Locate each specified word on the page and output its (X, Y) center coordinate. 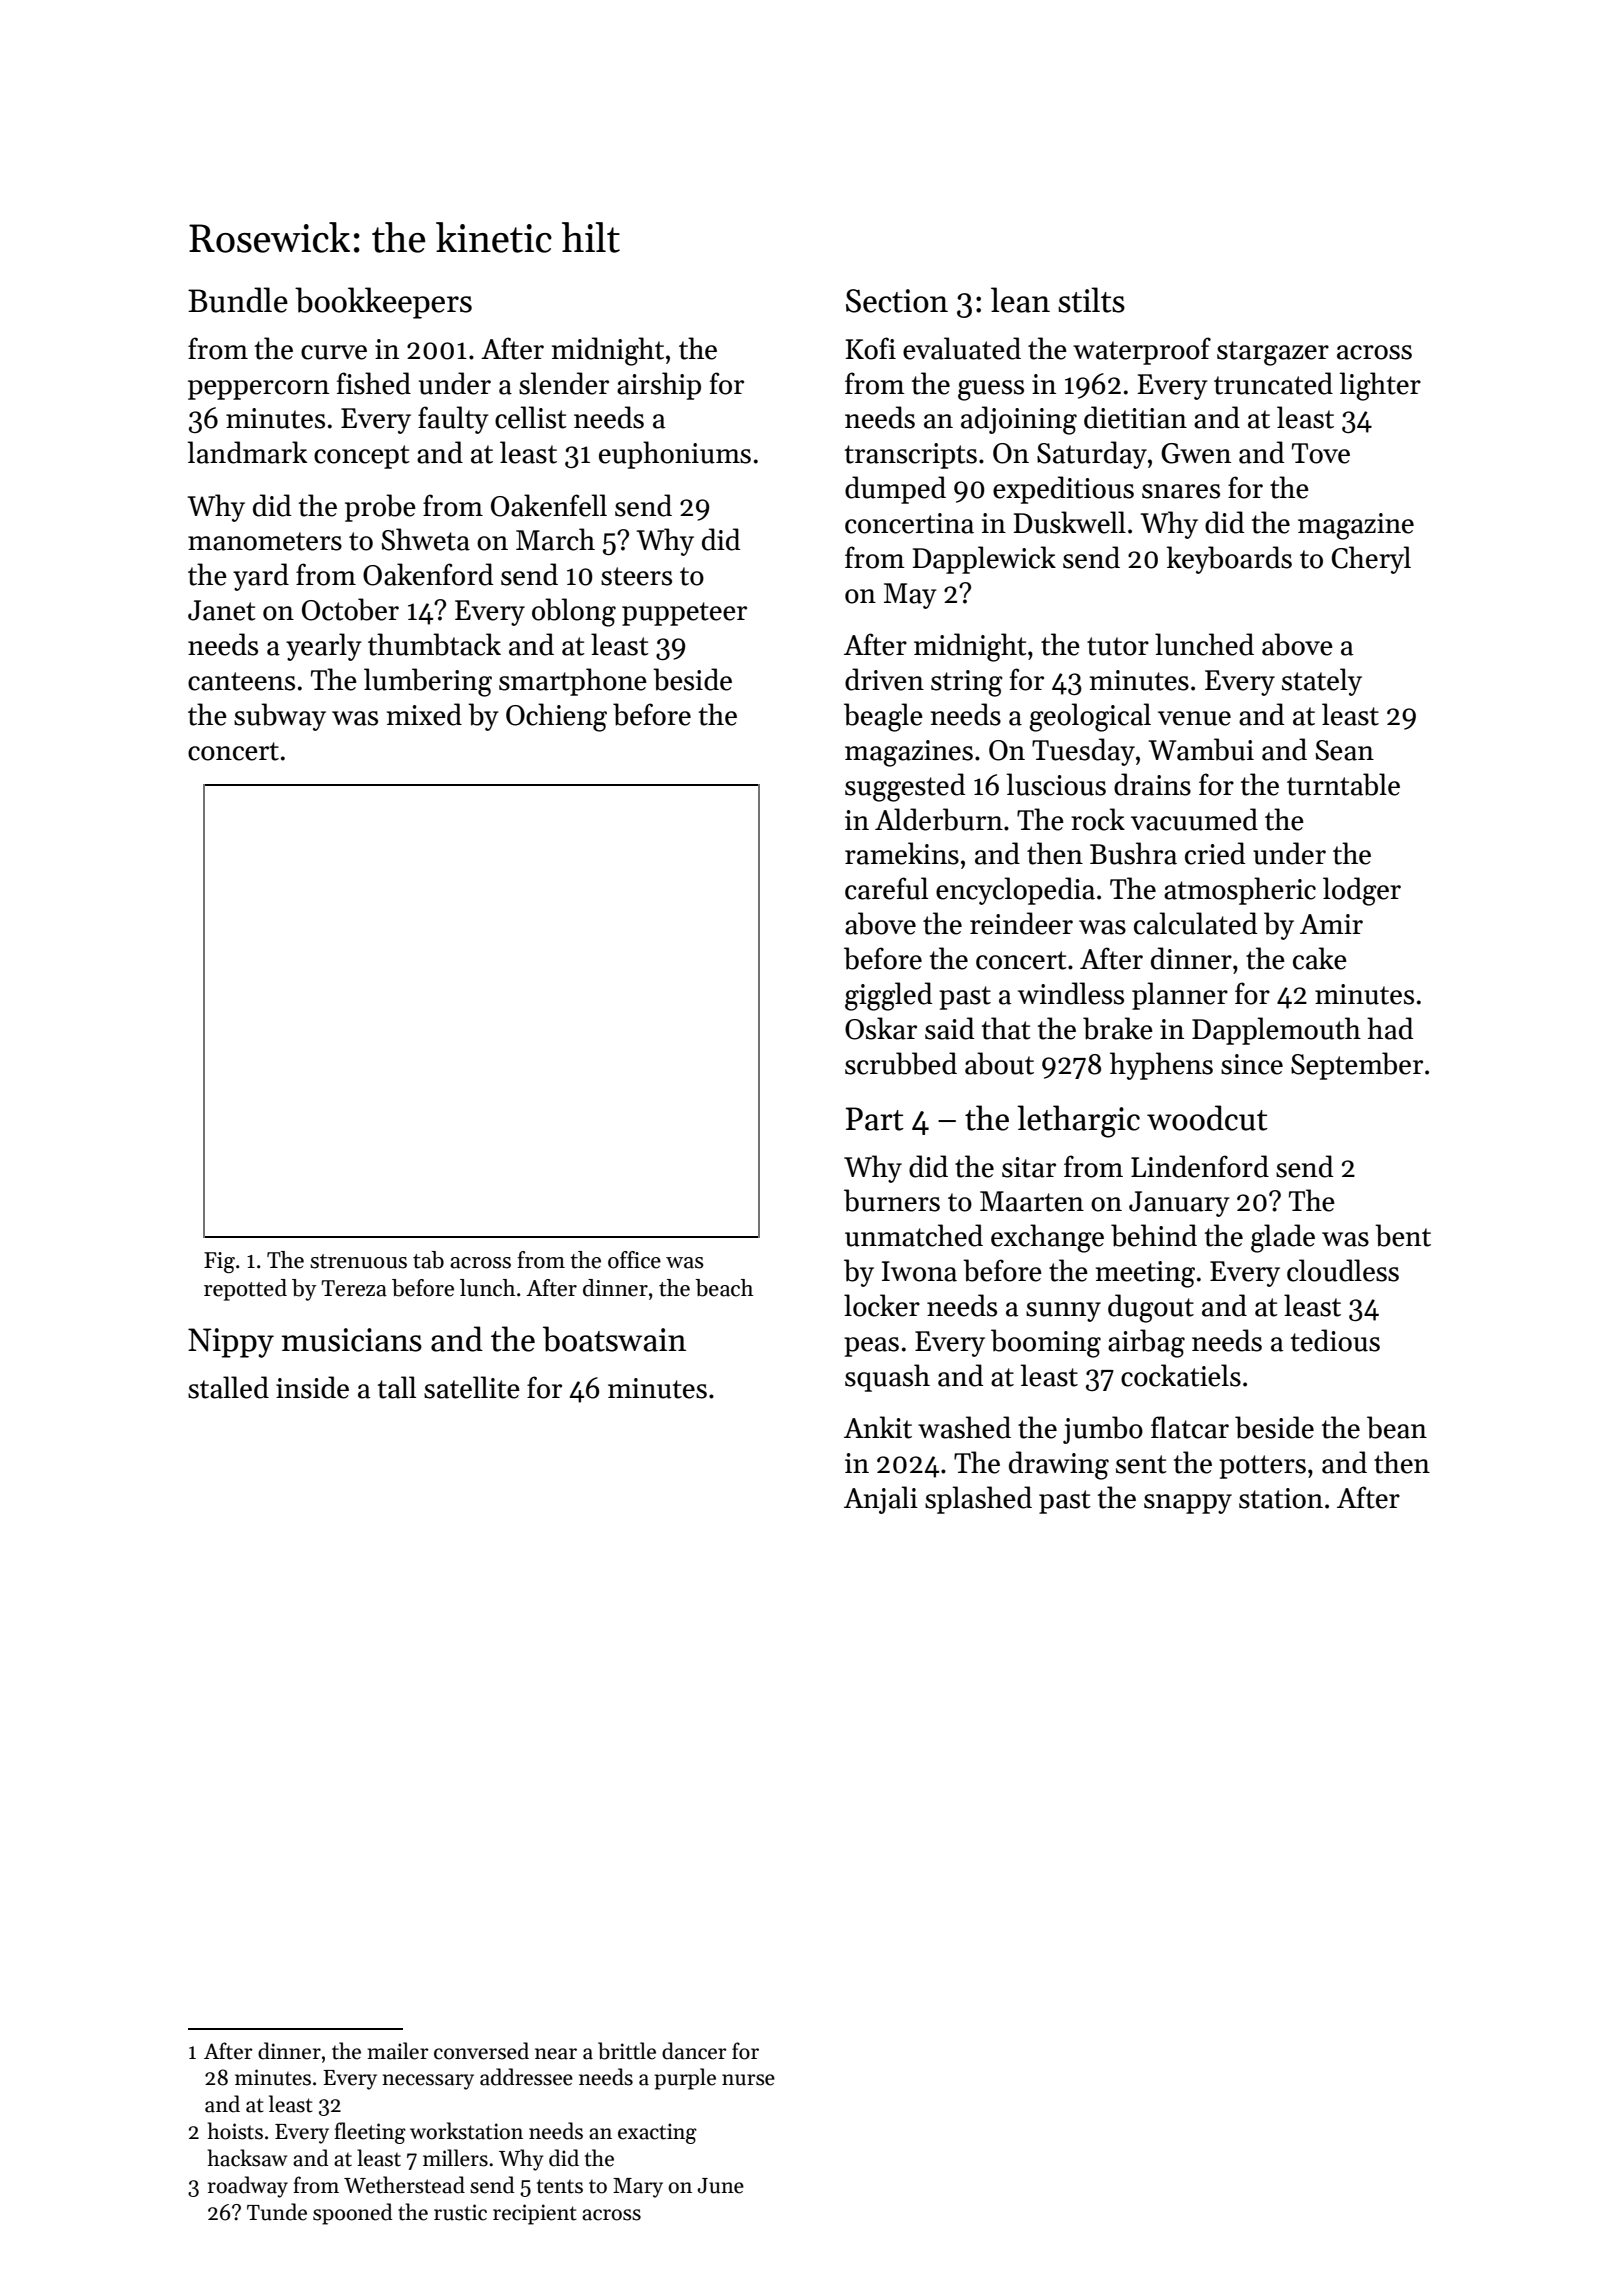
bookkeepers (383, 303)
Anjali (881, 1500)
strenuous (358, 1261)
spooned (353, 2214)
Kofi (871, 348)
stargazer (1273, 353)
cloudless (1343, 1270)
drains (1152, 784)
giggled (888, 996)
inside (312, 1387)
